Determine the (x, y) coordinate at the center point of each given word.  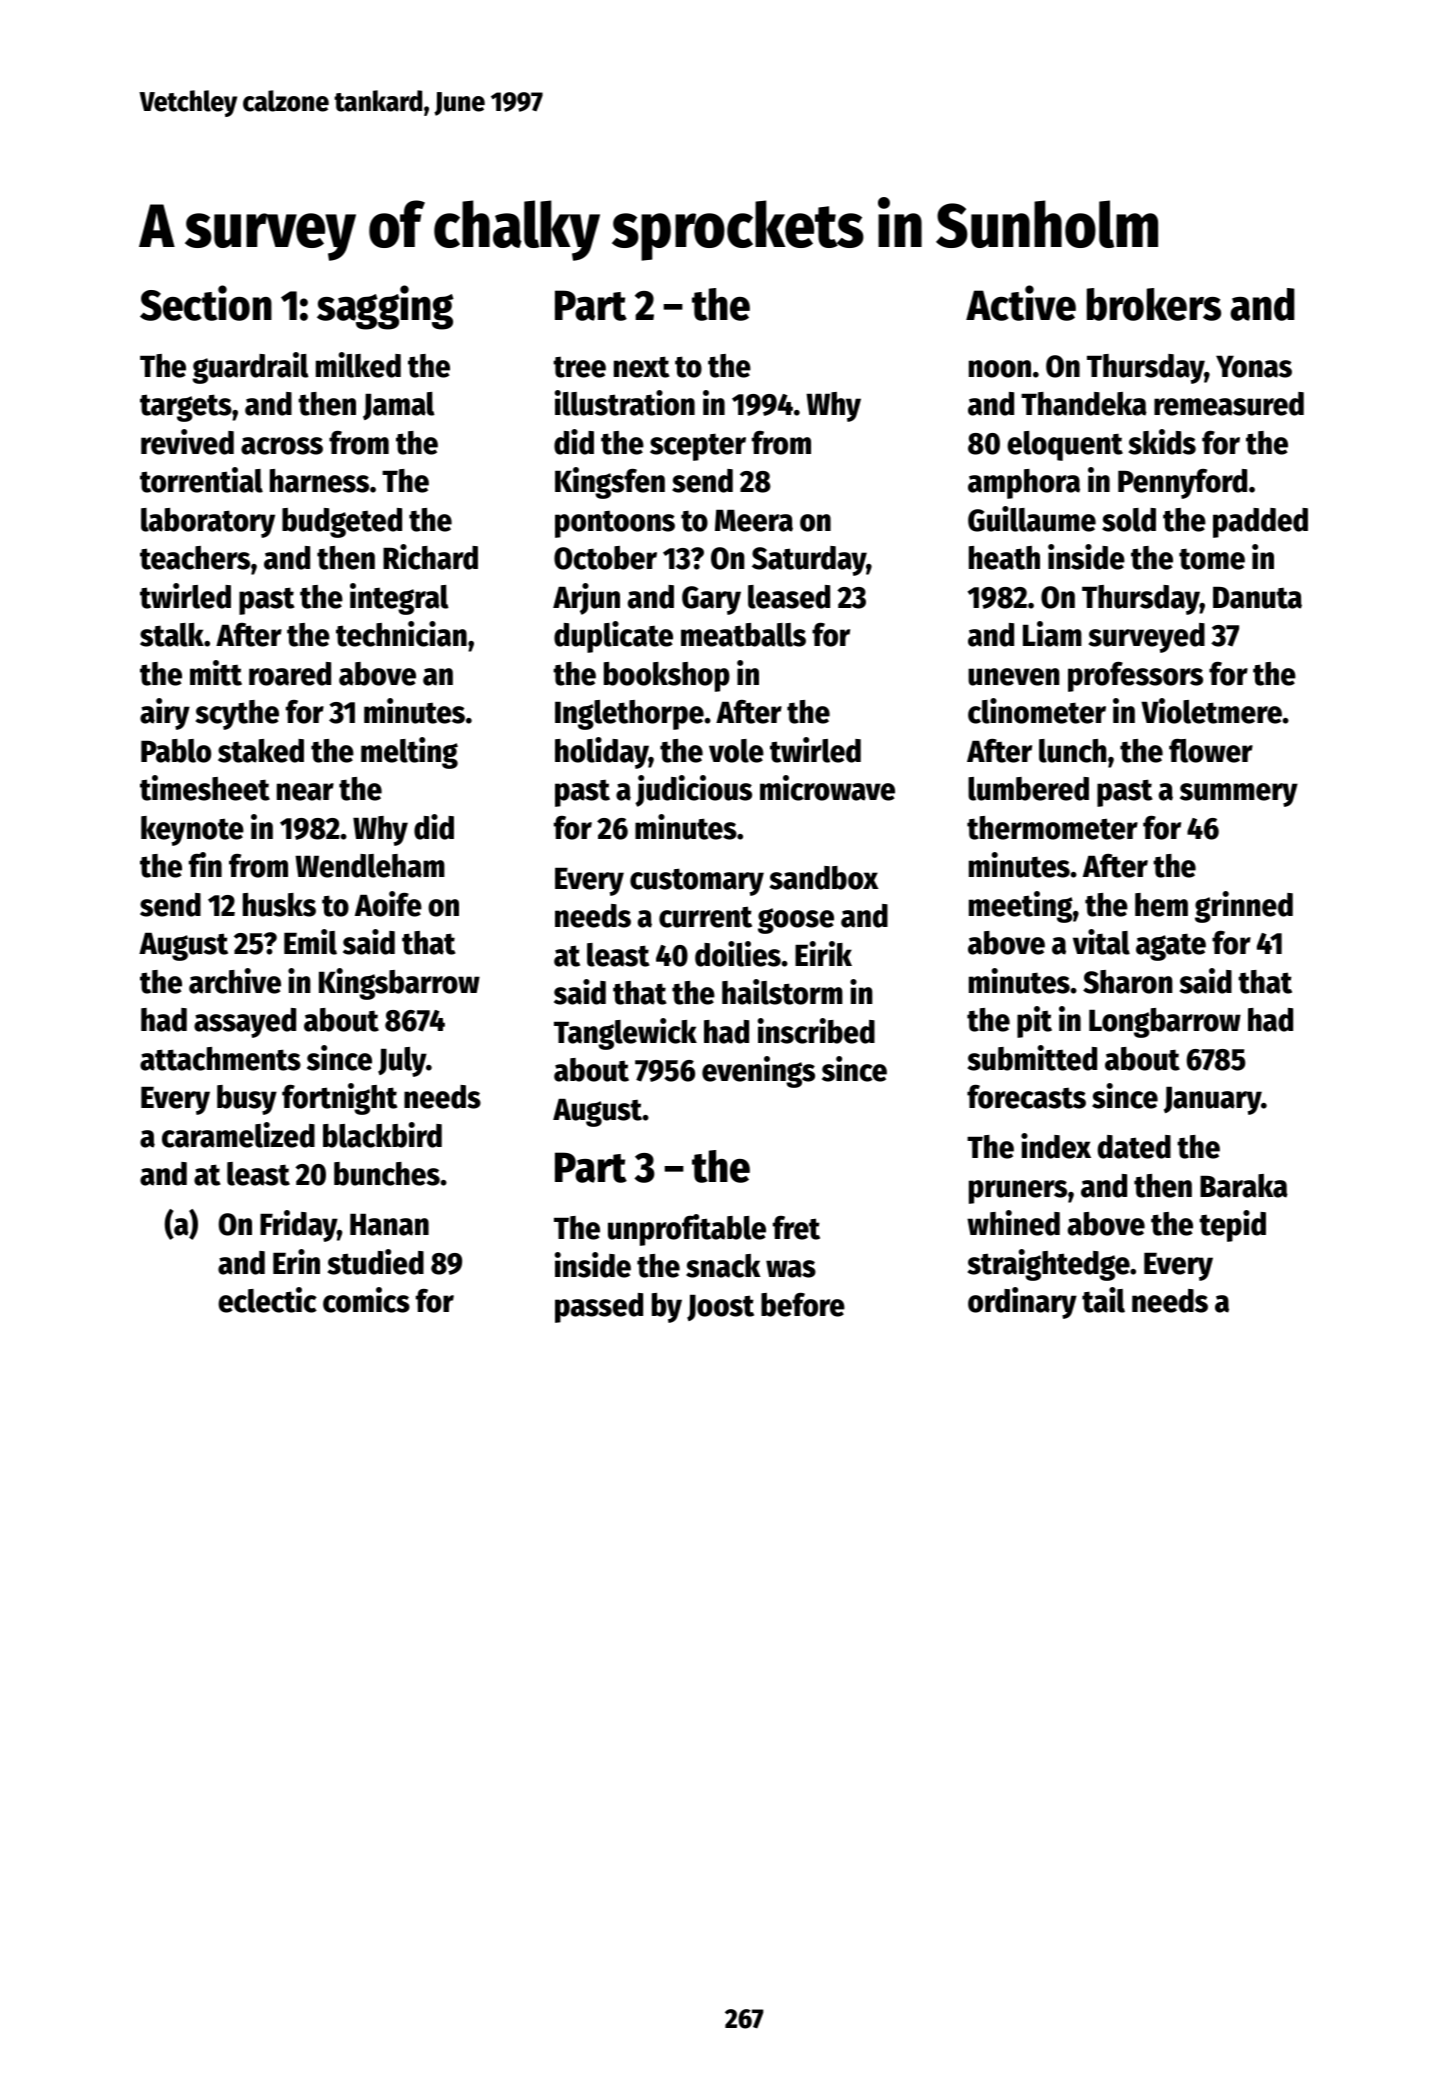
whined (1013, 1223)
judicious (693, 791)
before (803, 1305)
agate (1171, 947)
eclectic (267, 1300)
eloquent (1065, 446)
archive (235, 981)
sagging (385, 307)
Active (1021, 303)
